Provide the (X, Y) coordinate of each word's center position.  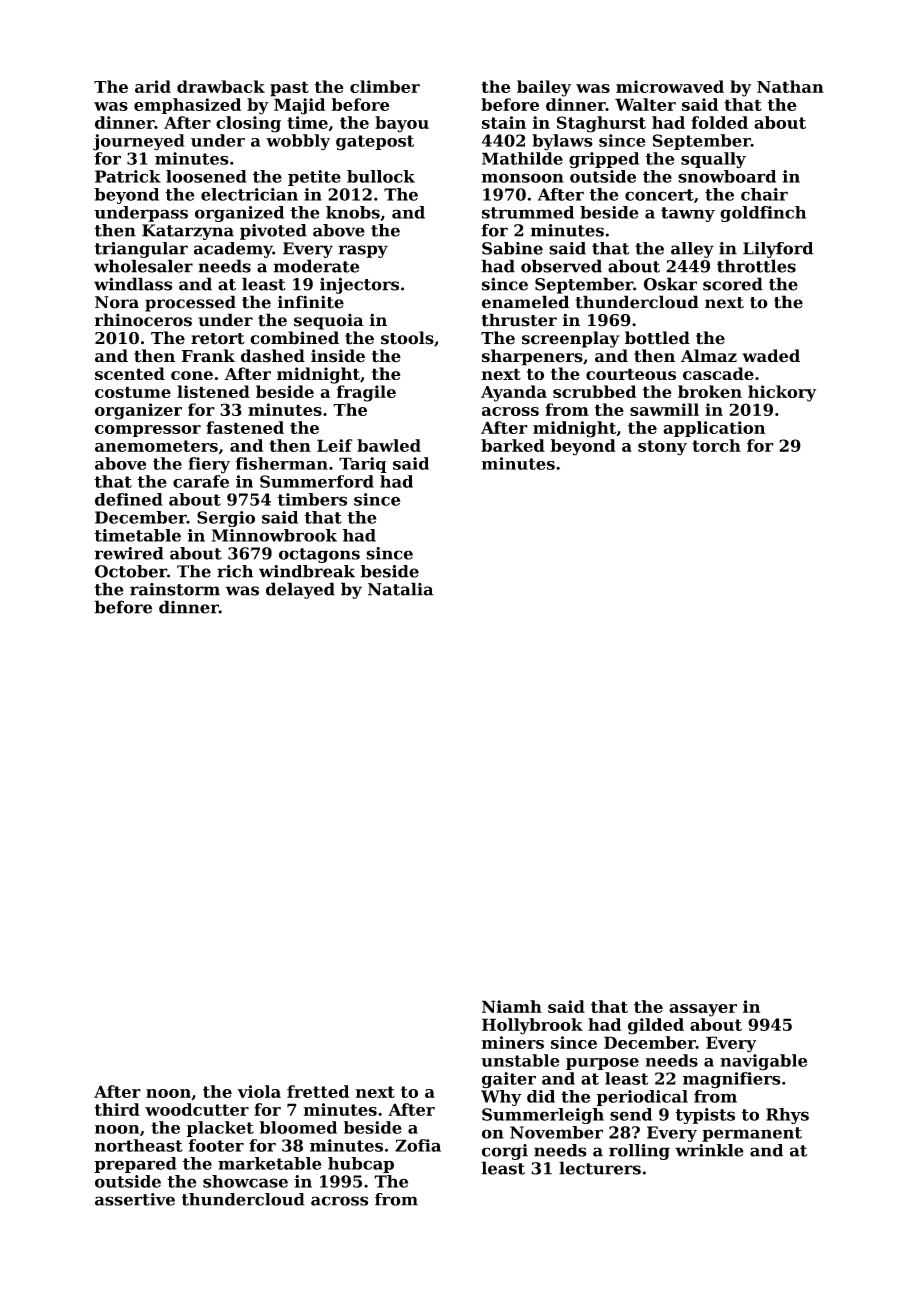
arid (153, 86)
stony (662, 448)
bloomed (298, 1127)
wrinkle (709, 1150)
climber (385, 86)
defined (129, 499)
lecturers (600, 1168)
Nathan (790, 86)
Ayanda (514, 393)
